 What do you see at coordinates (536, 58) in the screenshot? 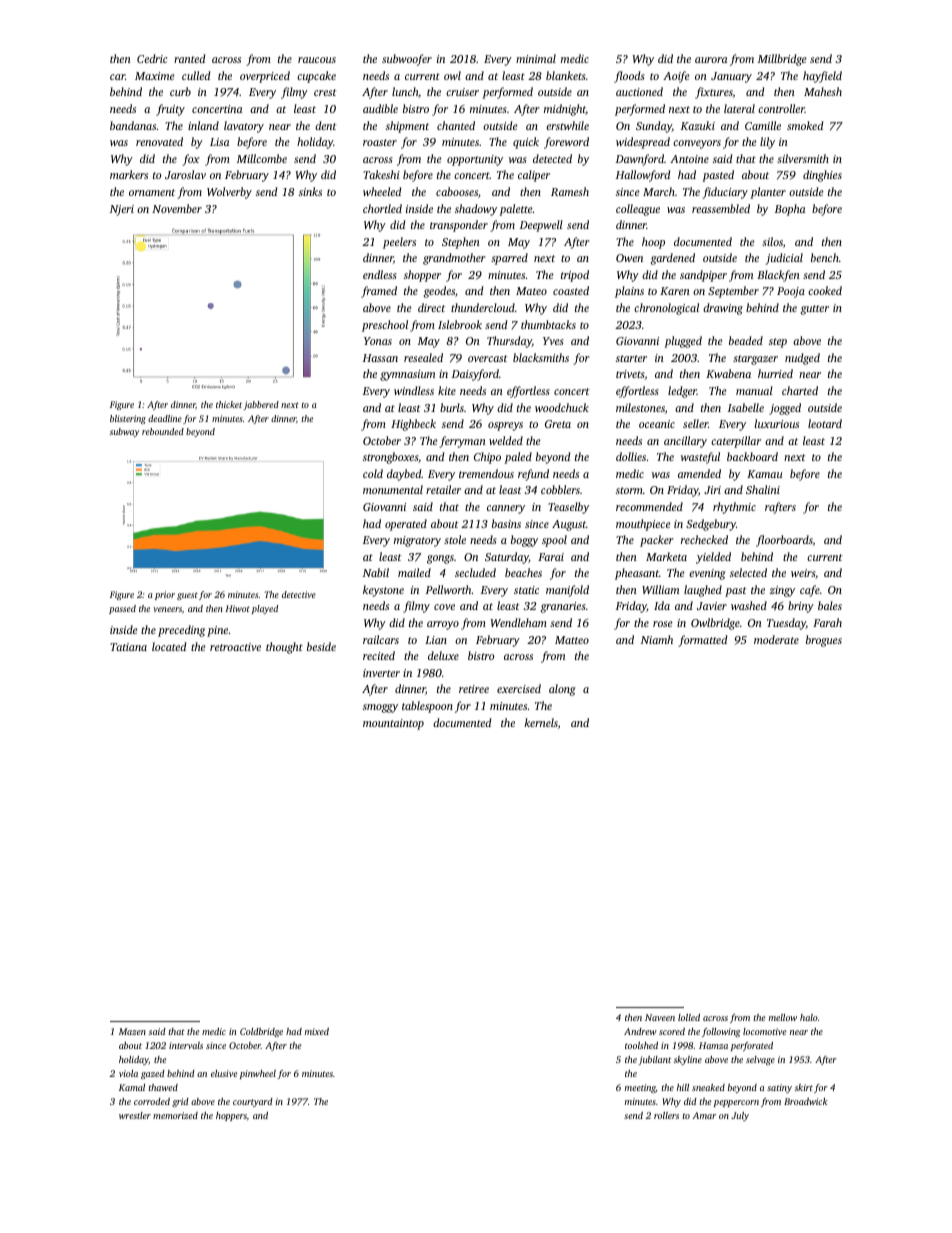
I see `minimal` at bounding box center [536, 58].
